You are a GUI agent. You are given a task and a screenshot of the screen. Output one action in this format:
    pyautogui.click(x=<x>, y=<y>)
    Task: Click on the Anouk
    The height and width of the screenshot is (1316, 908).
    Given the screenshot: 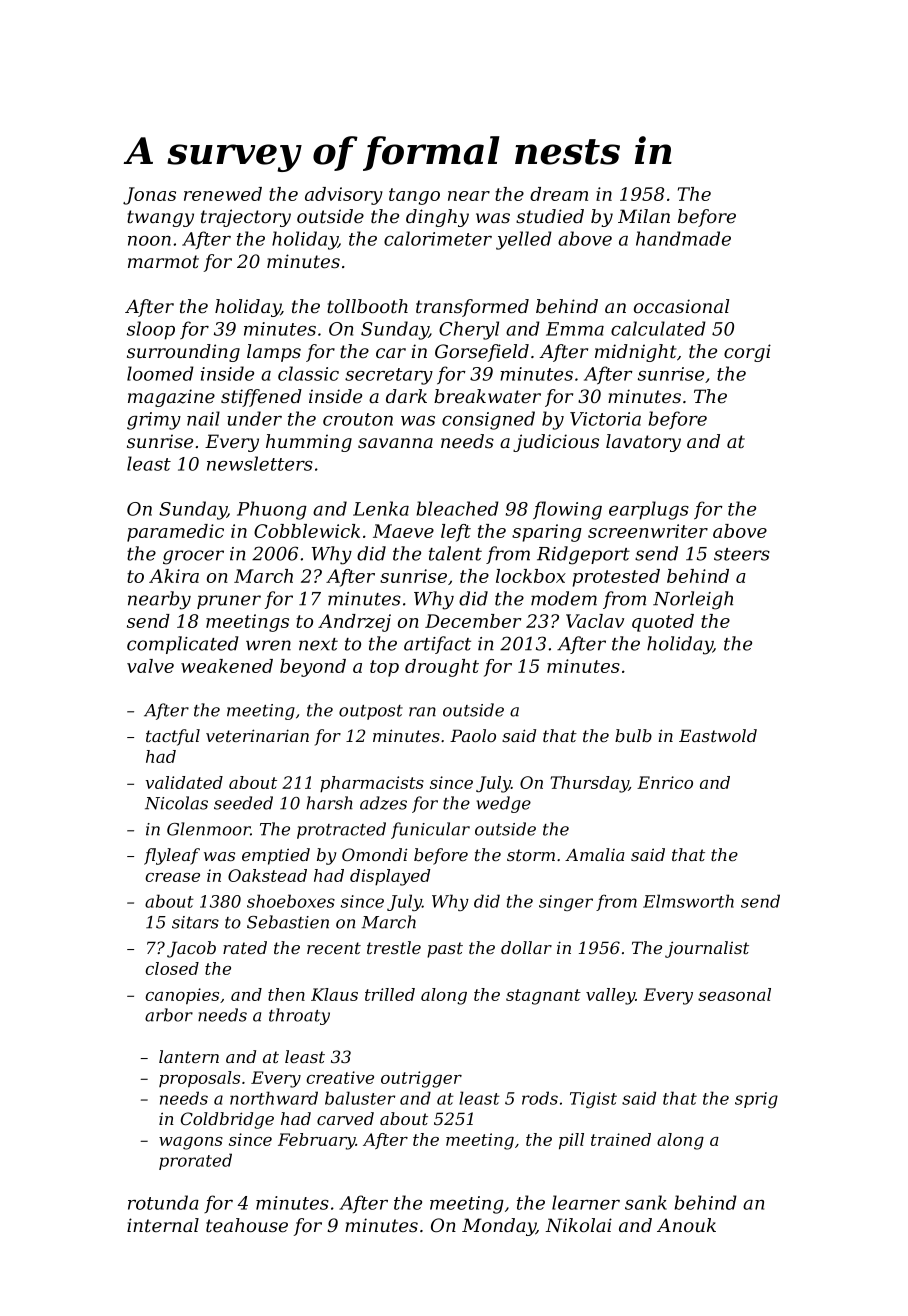 What is the action you would take?
    pyautogui.click(x=686, y=1225)
